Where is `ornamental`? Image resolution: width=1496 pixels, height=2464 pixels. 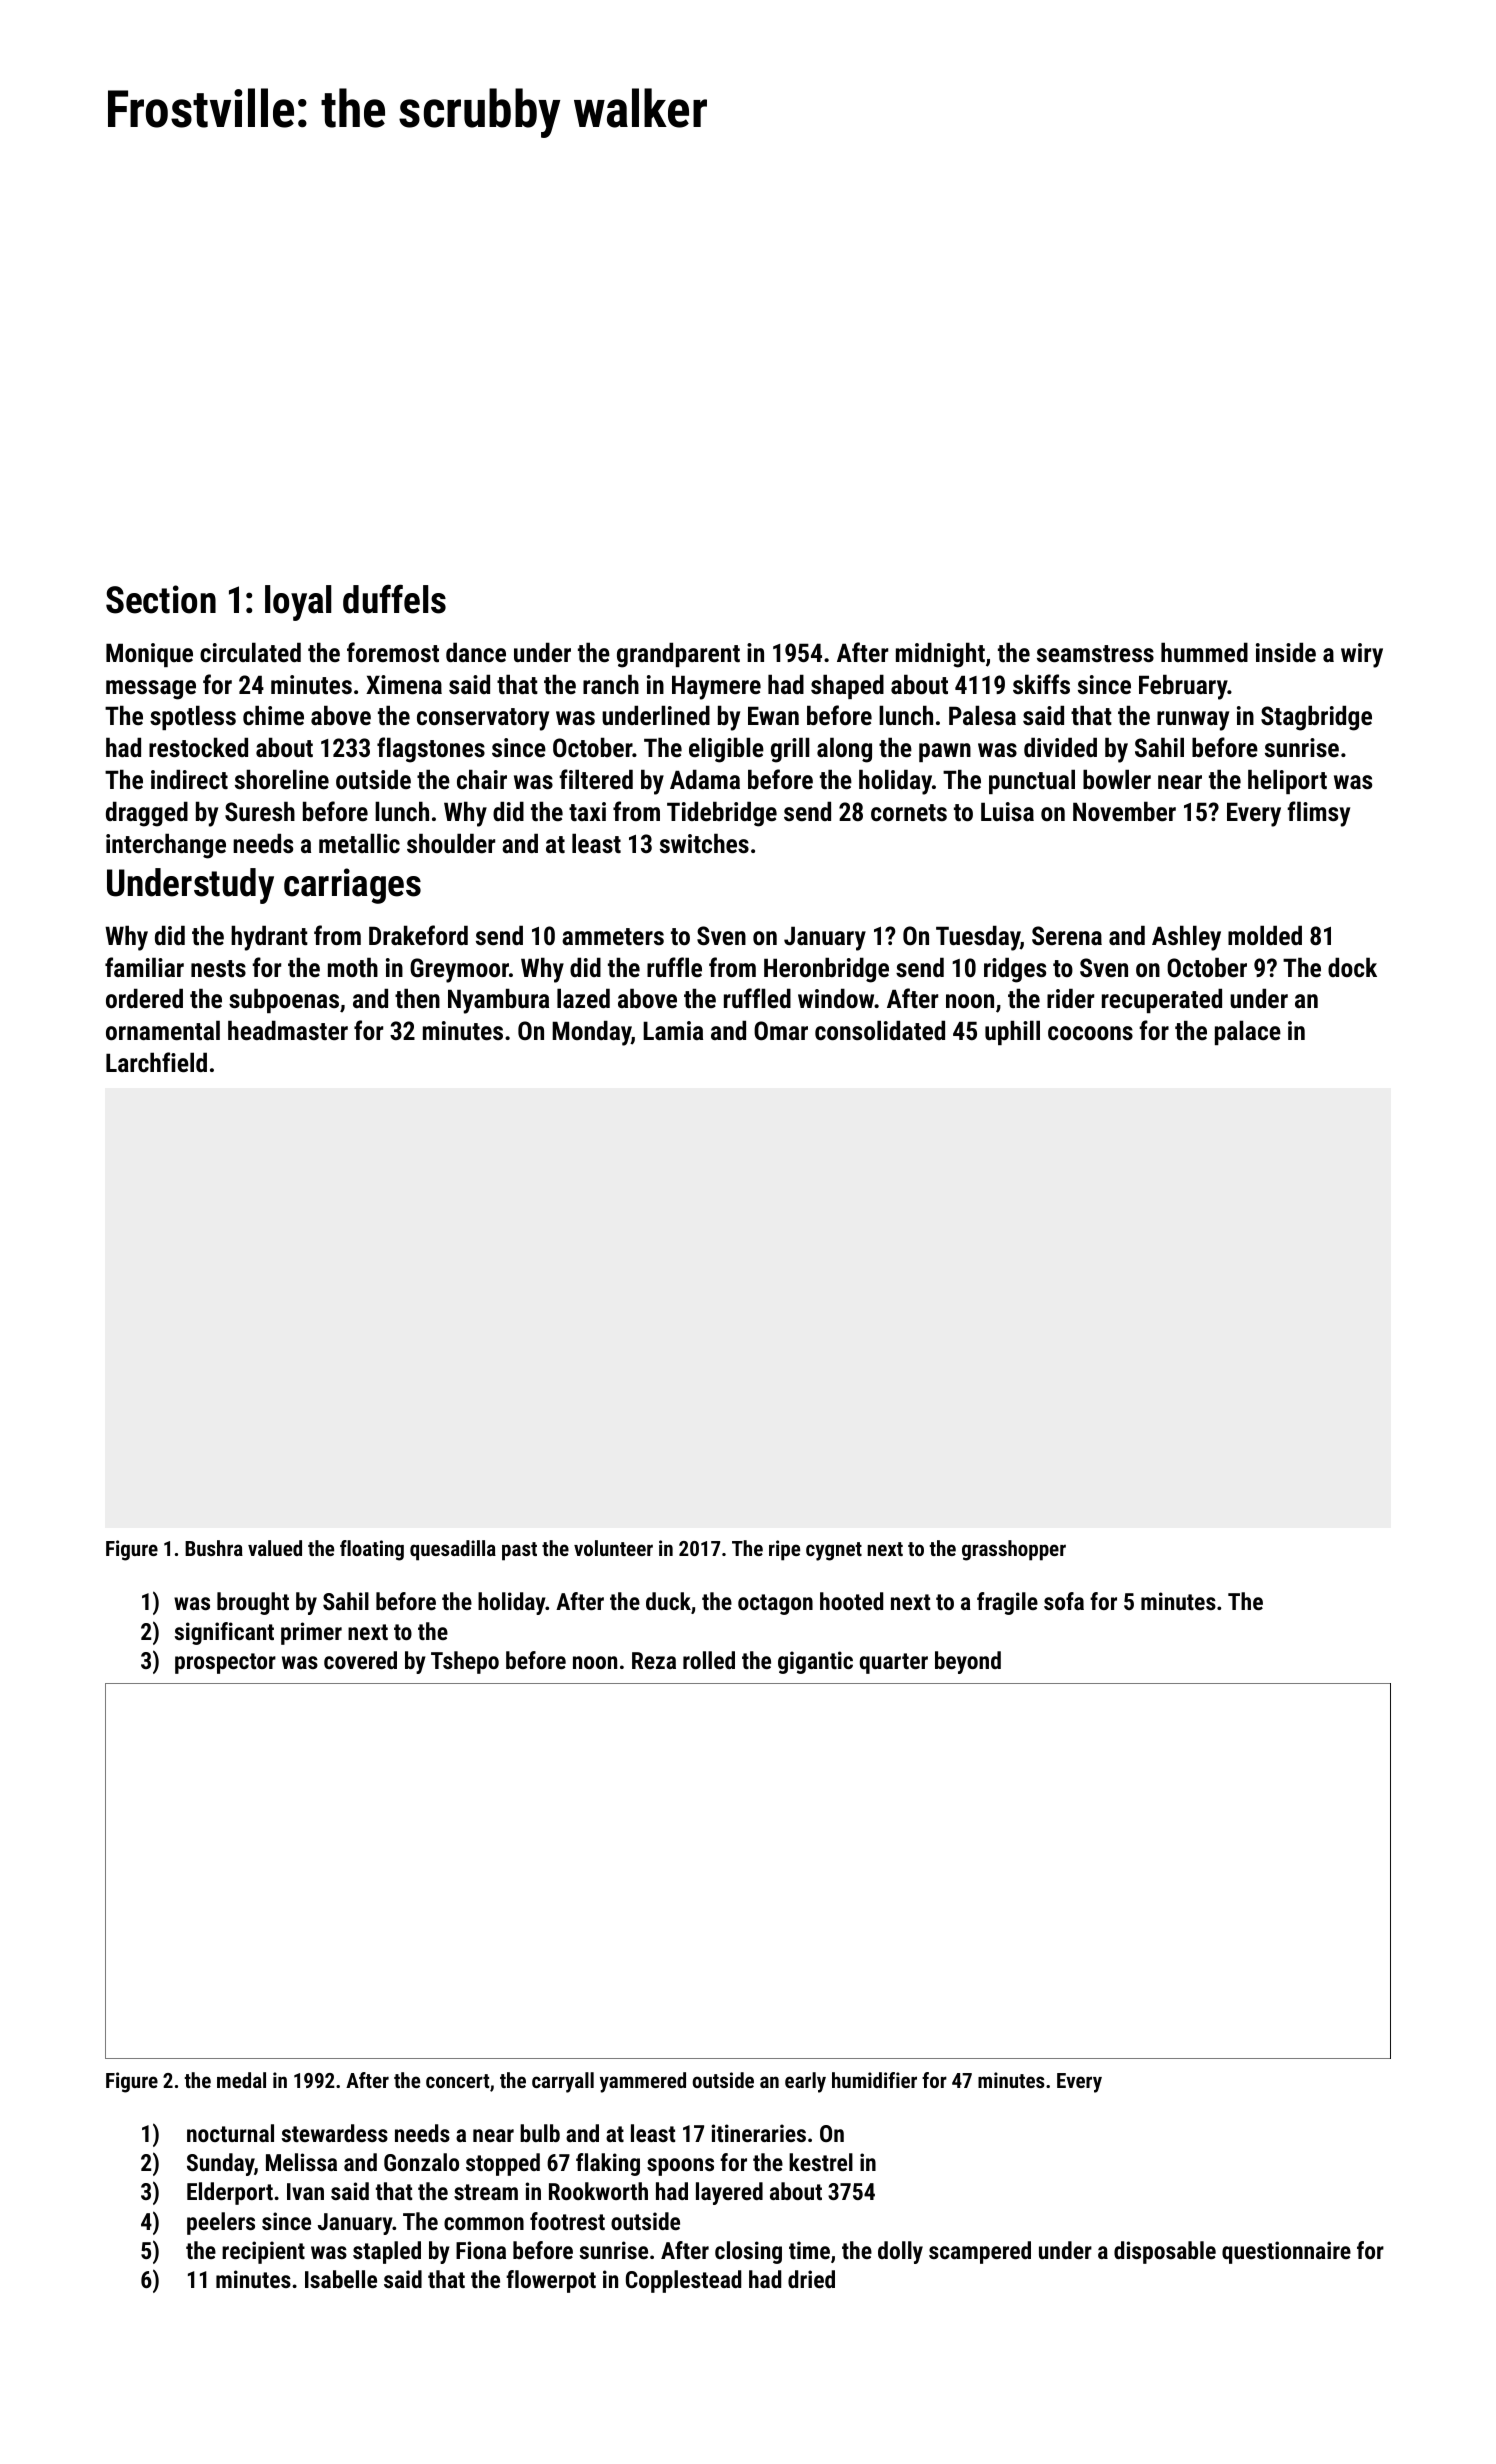 ornamental is located at coordinates (163, 1030).
